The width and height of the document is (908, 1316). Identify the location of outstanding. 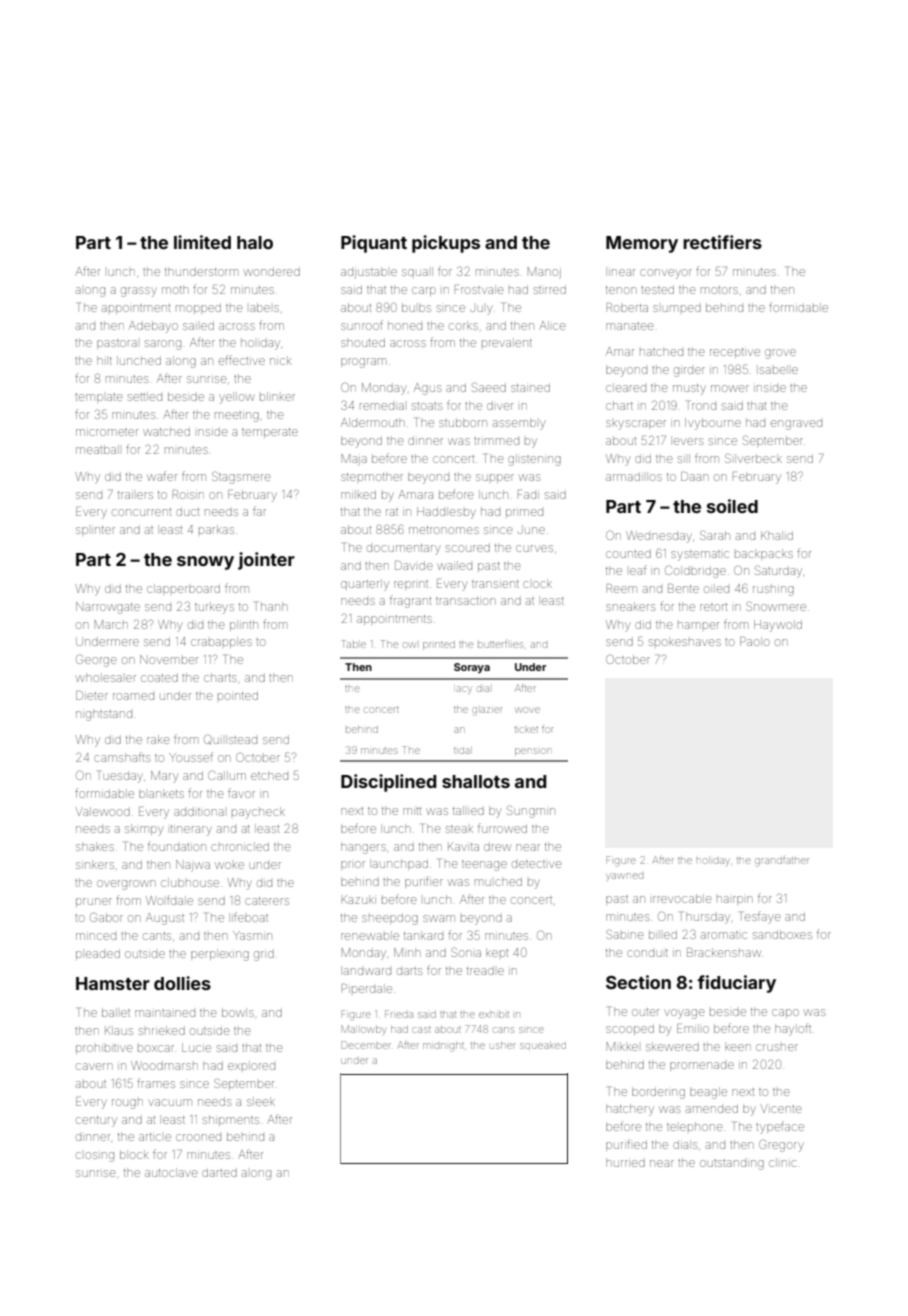
(732, 1165).
